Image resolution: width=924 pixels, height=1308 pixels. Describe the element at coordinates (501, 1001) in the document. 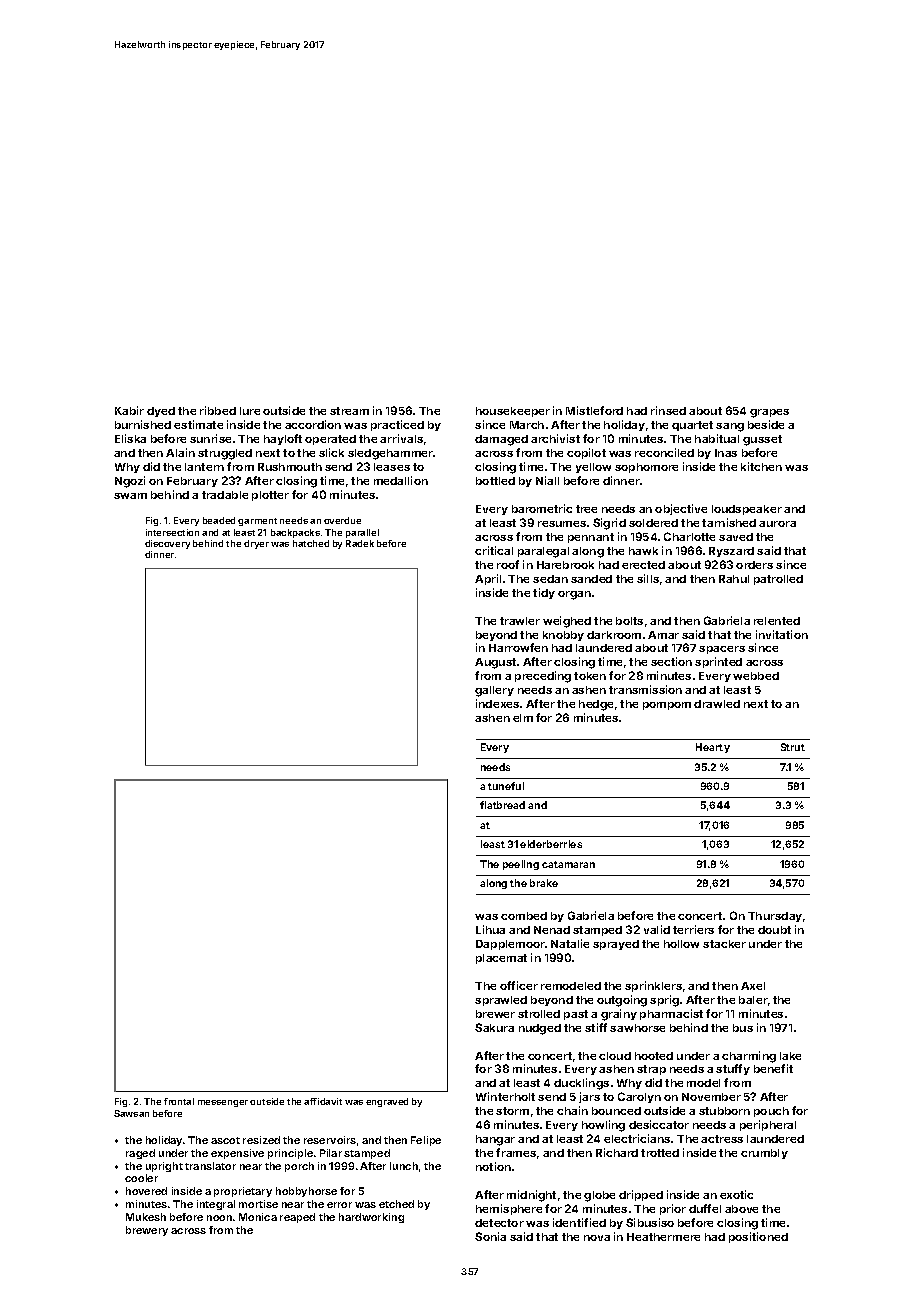

I see `sprawled` at that location.
